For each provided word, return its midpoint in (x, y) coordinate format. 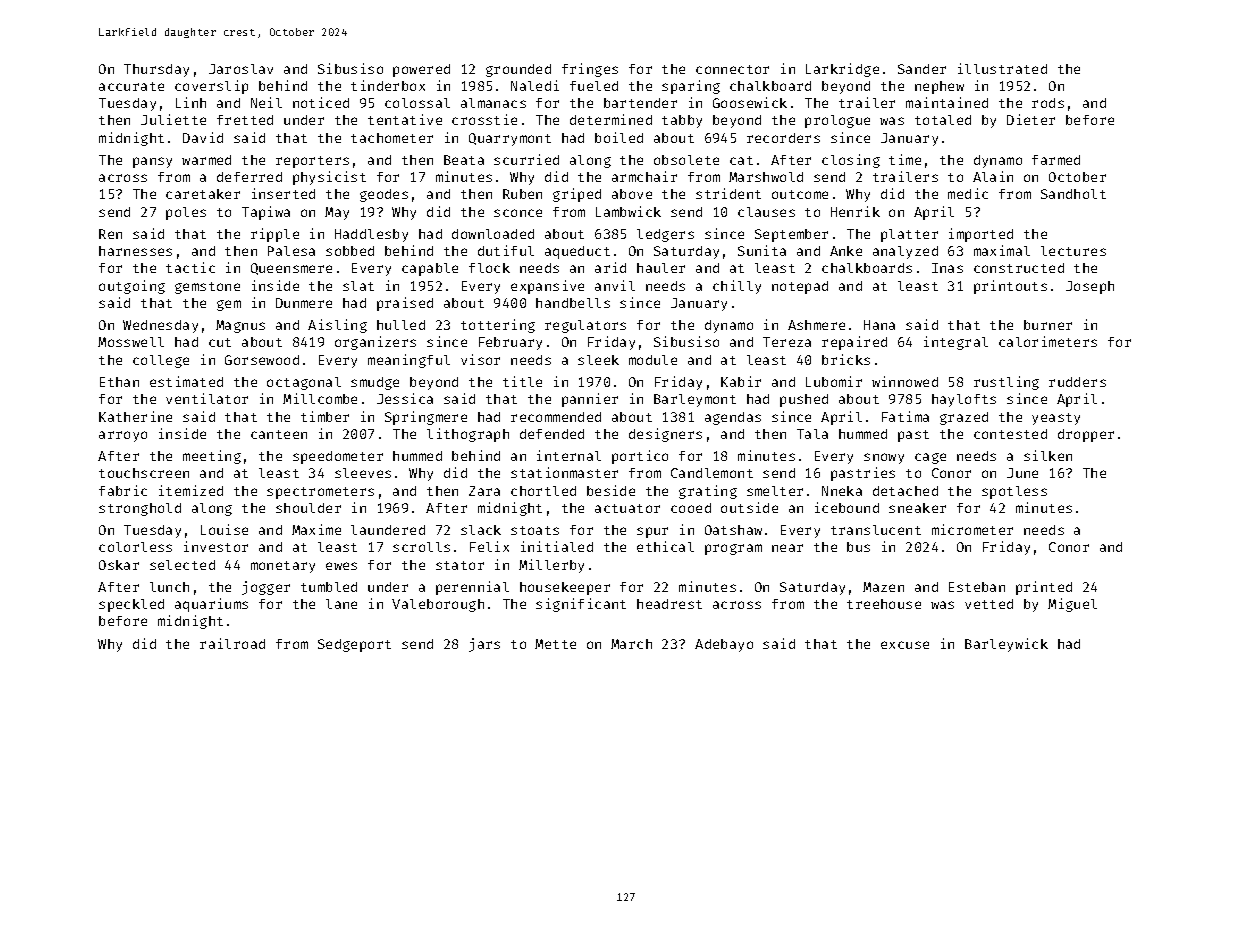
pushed (804, 400)
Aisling (337, 326)
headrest (669, 604)
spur (652, 532)
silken (1048, 455)
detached (905, 491)
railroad (232, 643)
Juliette (173, 119)
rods (1048, 103)
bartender (640, 103)
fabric (123, 490)
